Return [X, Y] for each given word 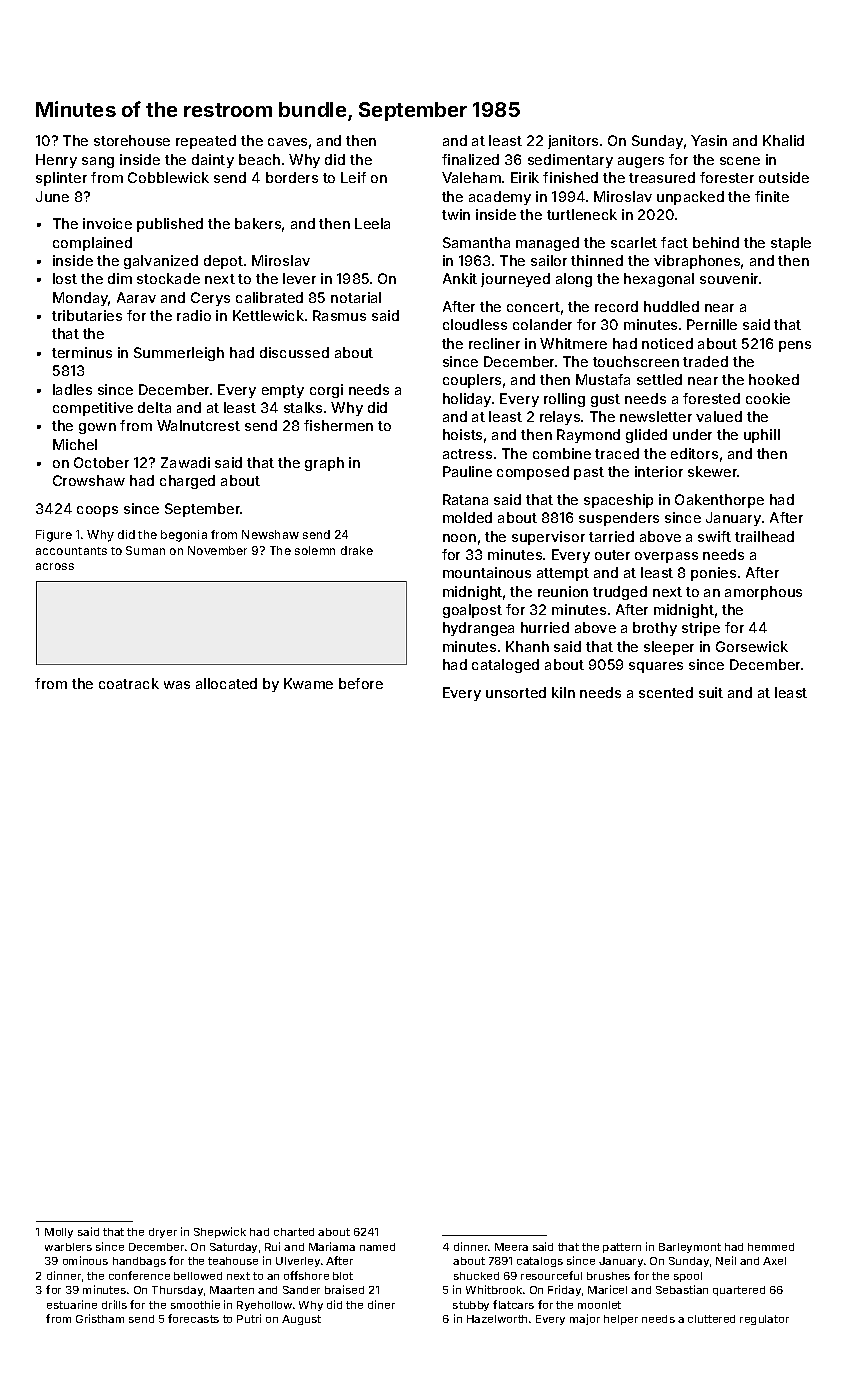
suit [711, 692]
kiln [563, 692]
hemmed [771, 1247]
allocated [226, 683]
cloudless [475, 324]
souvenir [730, 278]
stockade [168, 278]
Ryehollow [264, 1306]
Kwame [308, 683]
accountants [71, 551]
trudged [620, 593]
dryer [163, 1233]
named [377, 1247]
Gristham [100, 1318]
